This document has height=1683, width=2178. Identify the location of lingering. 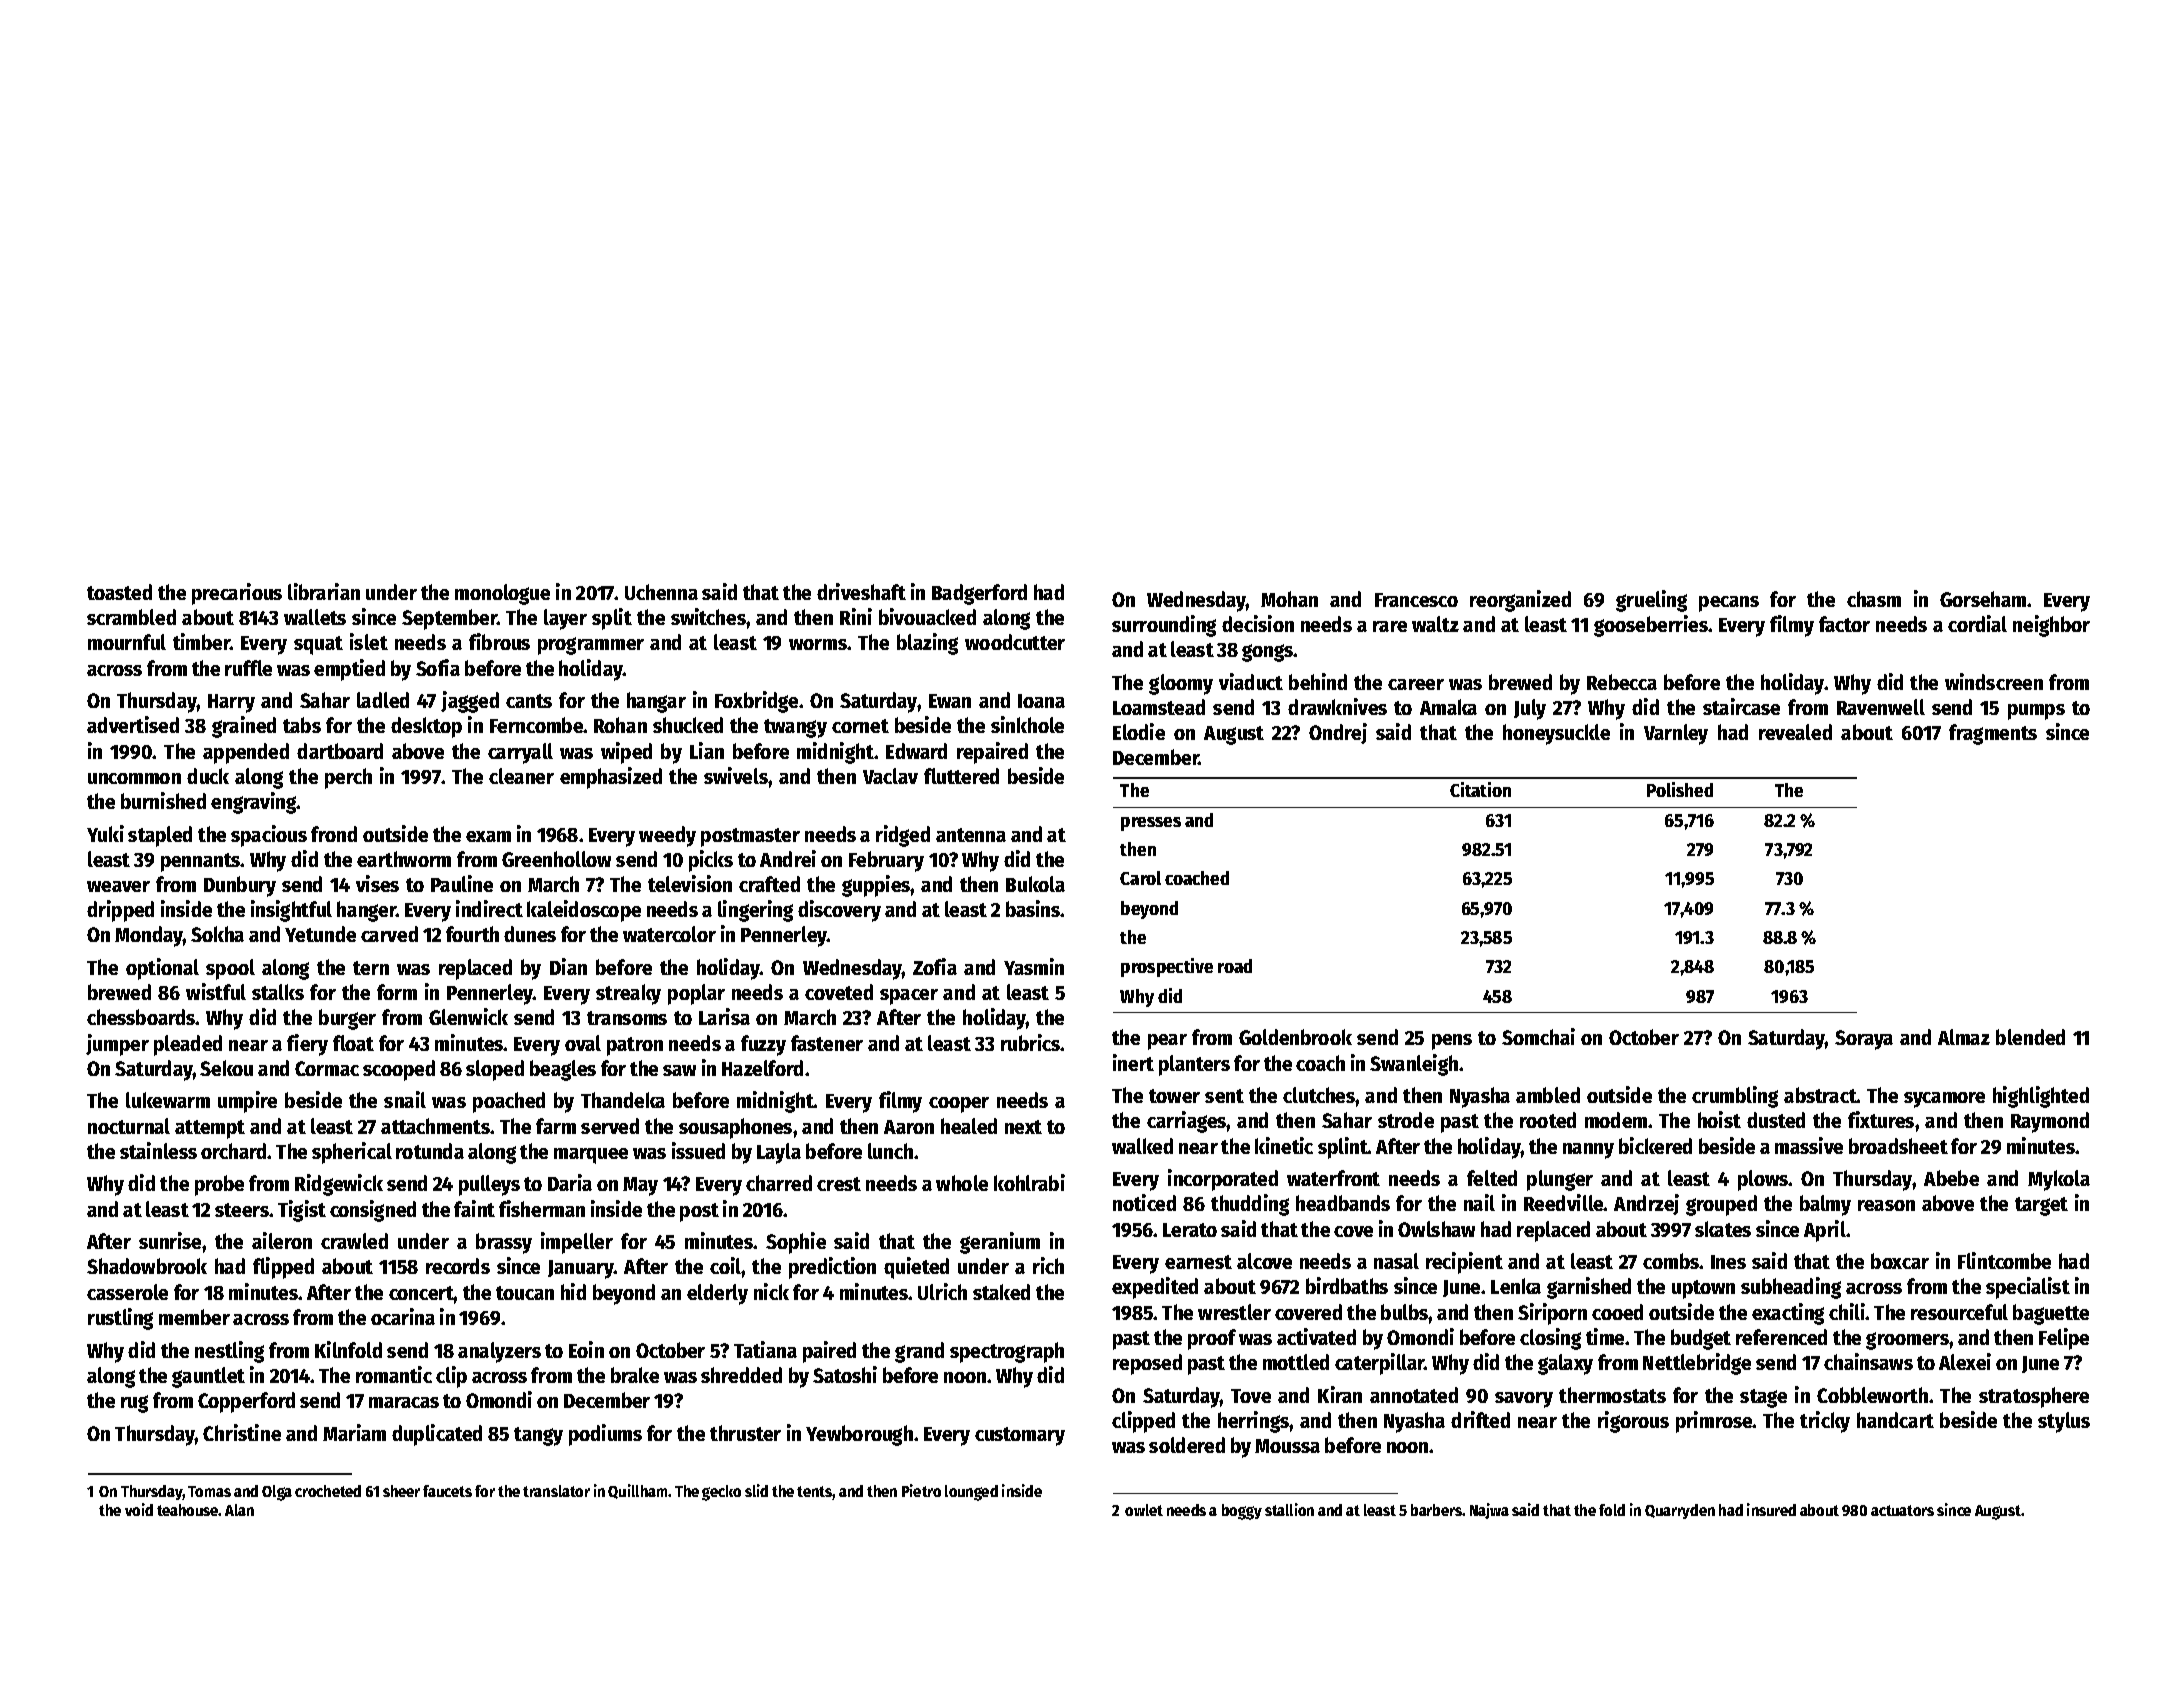
(755, 911).
